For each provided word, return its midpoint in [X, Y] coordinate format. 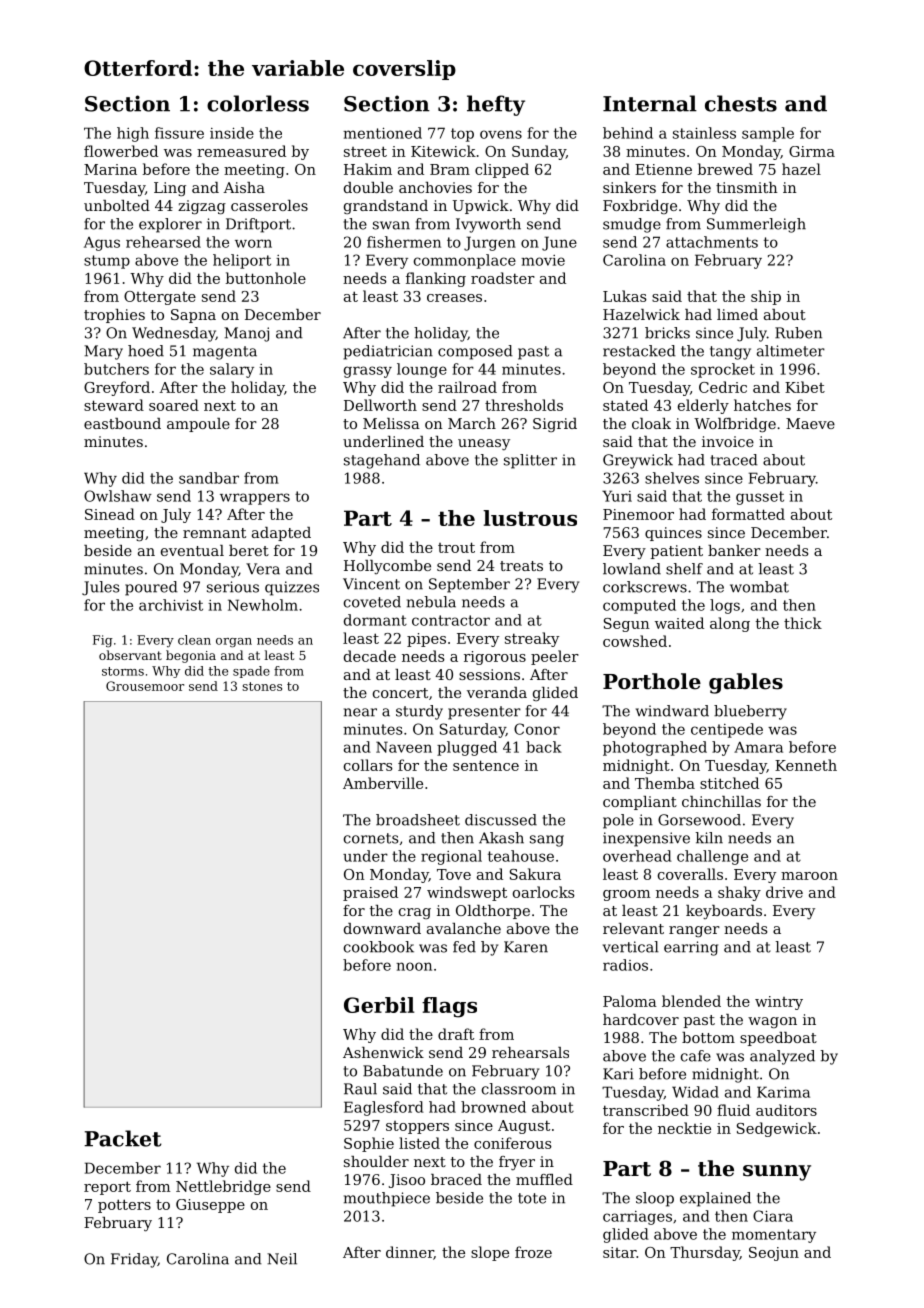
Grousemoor [145, 686]
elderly [703, 406]
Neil [282, 1259]
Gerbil [379, 1005]
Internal [650, 103]
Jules [100, 588]
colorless [258, 103]
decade [370, 656]
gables [746, 683]
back [544, 747]
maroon [809, 876]
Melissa [391, 423]
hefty [496, 105]
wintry [779, 1003]
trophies [114, 316]
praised [370, 893]
